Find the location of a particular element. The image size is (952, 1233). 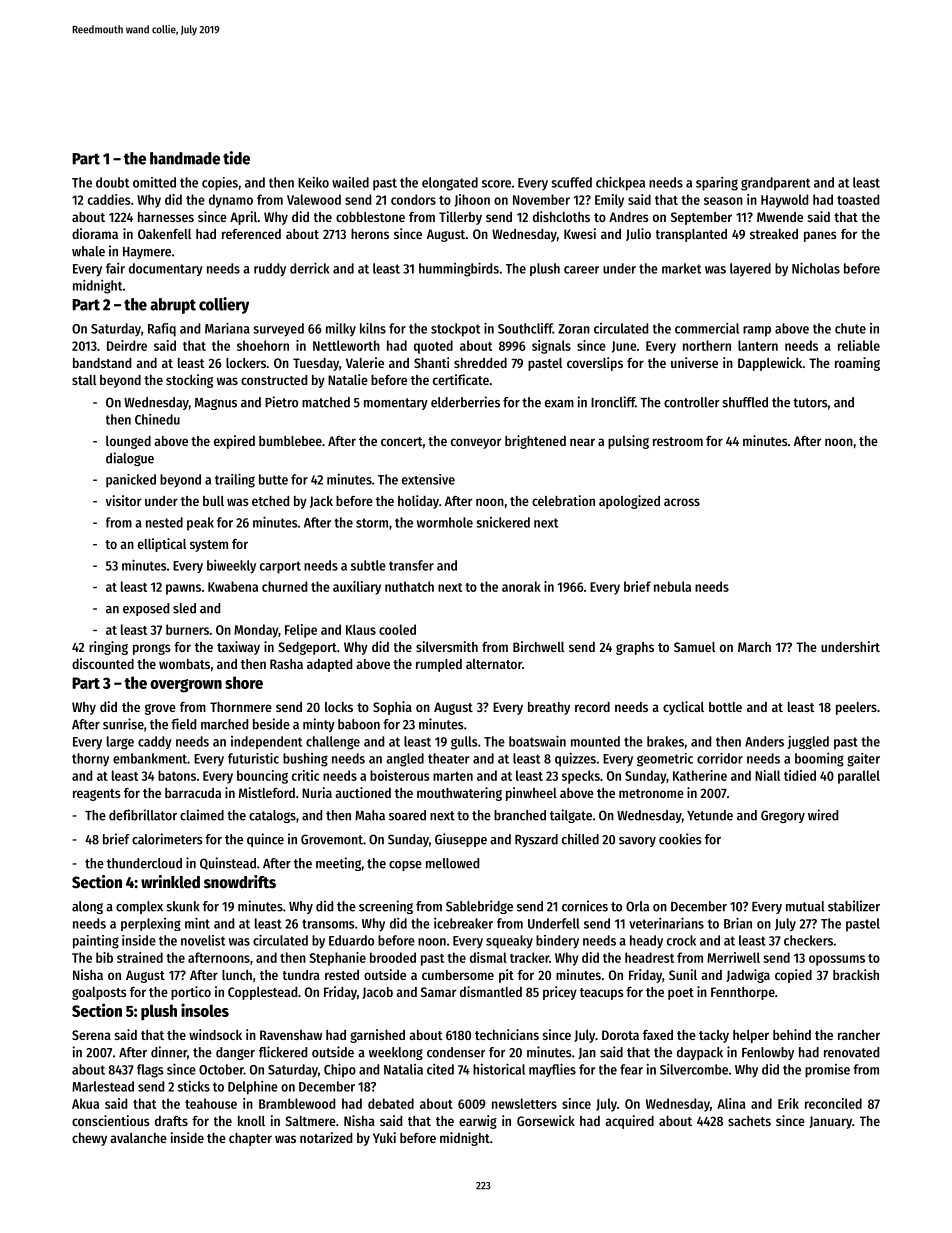

Sophia is located at coordinates (392, 708).
